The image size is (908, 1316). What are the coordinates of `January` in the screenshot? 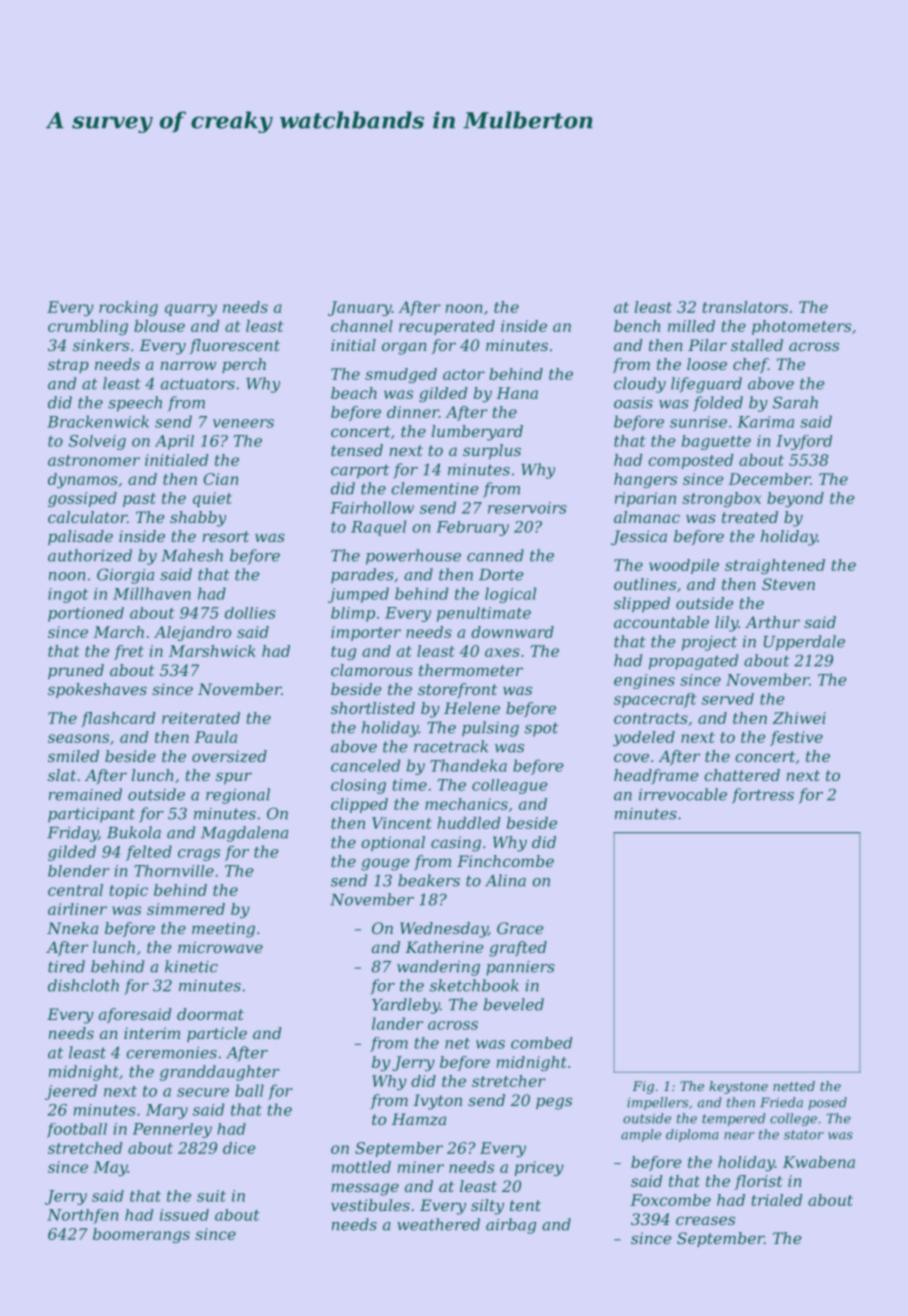 It's located at (360, 308).
